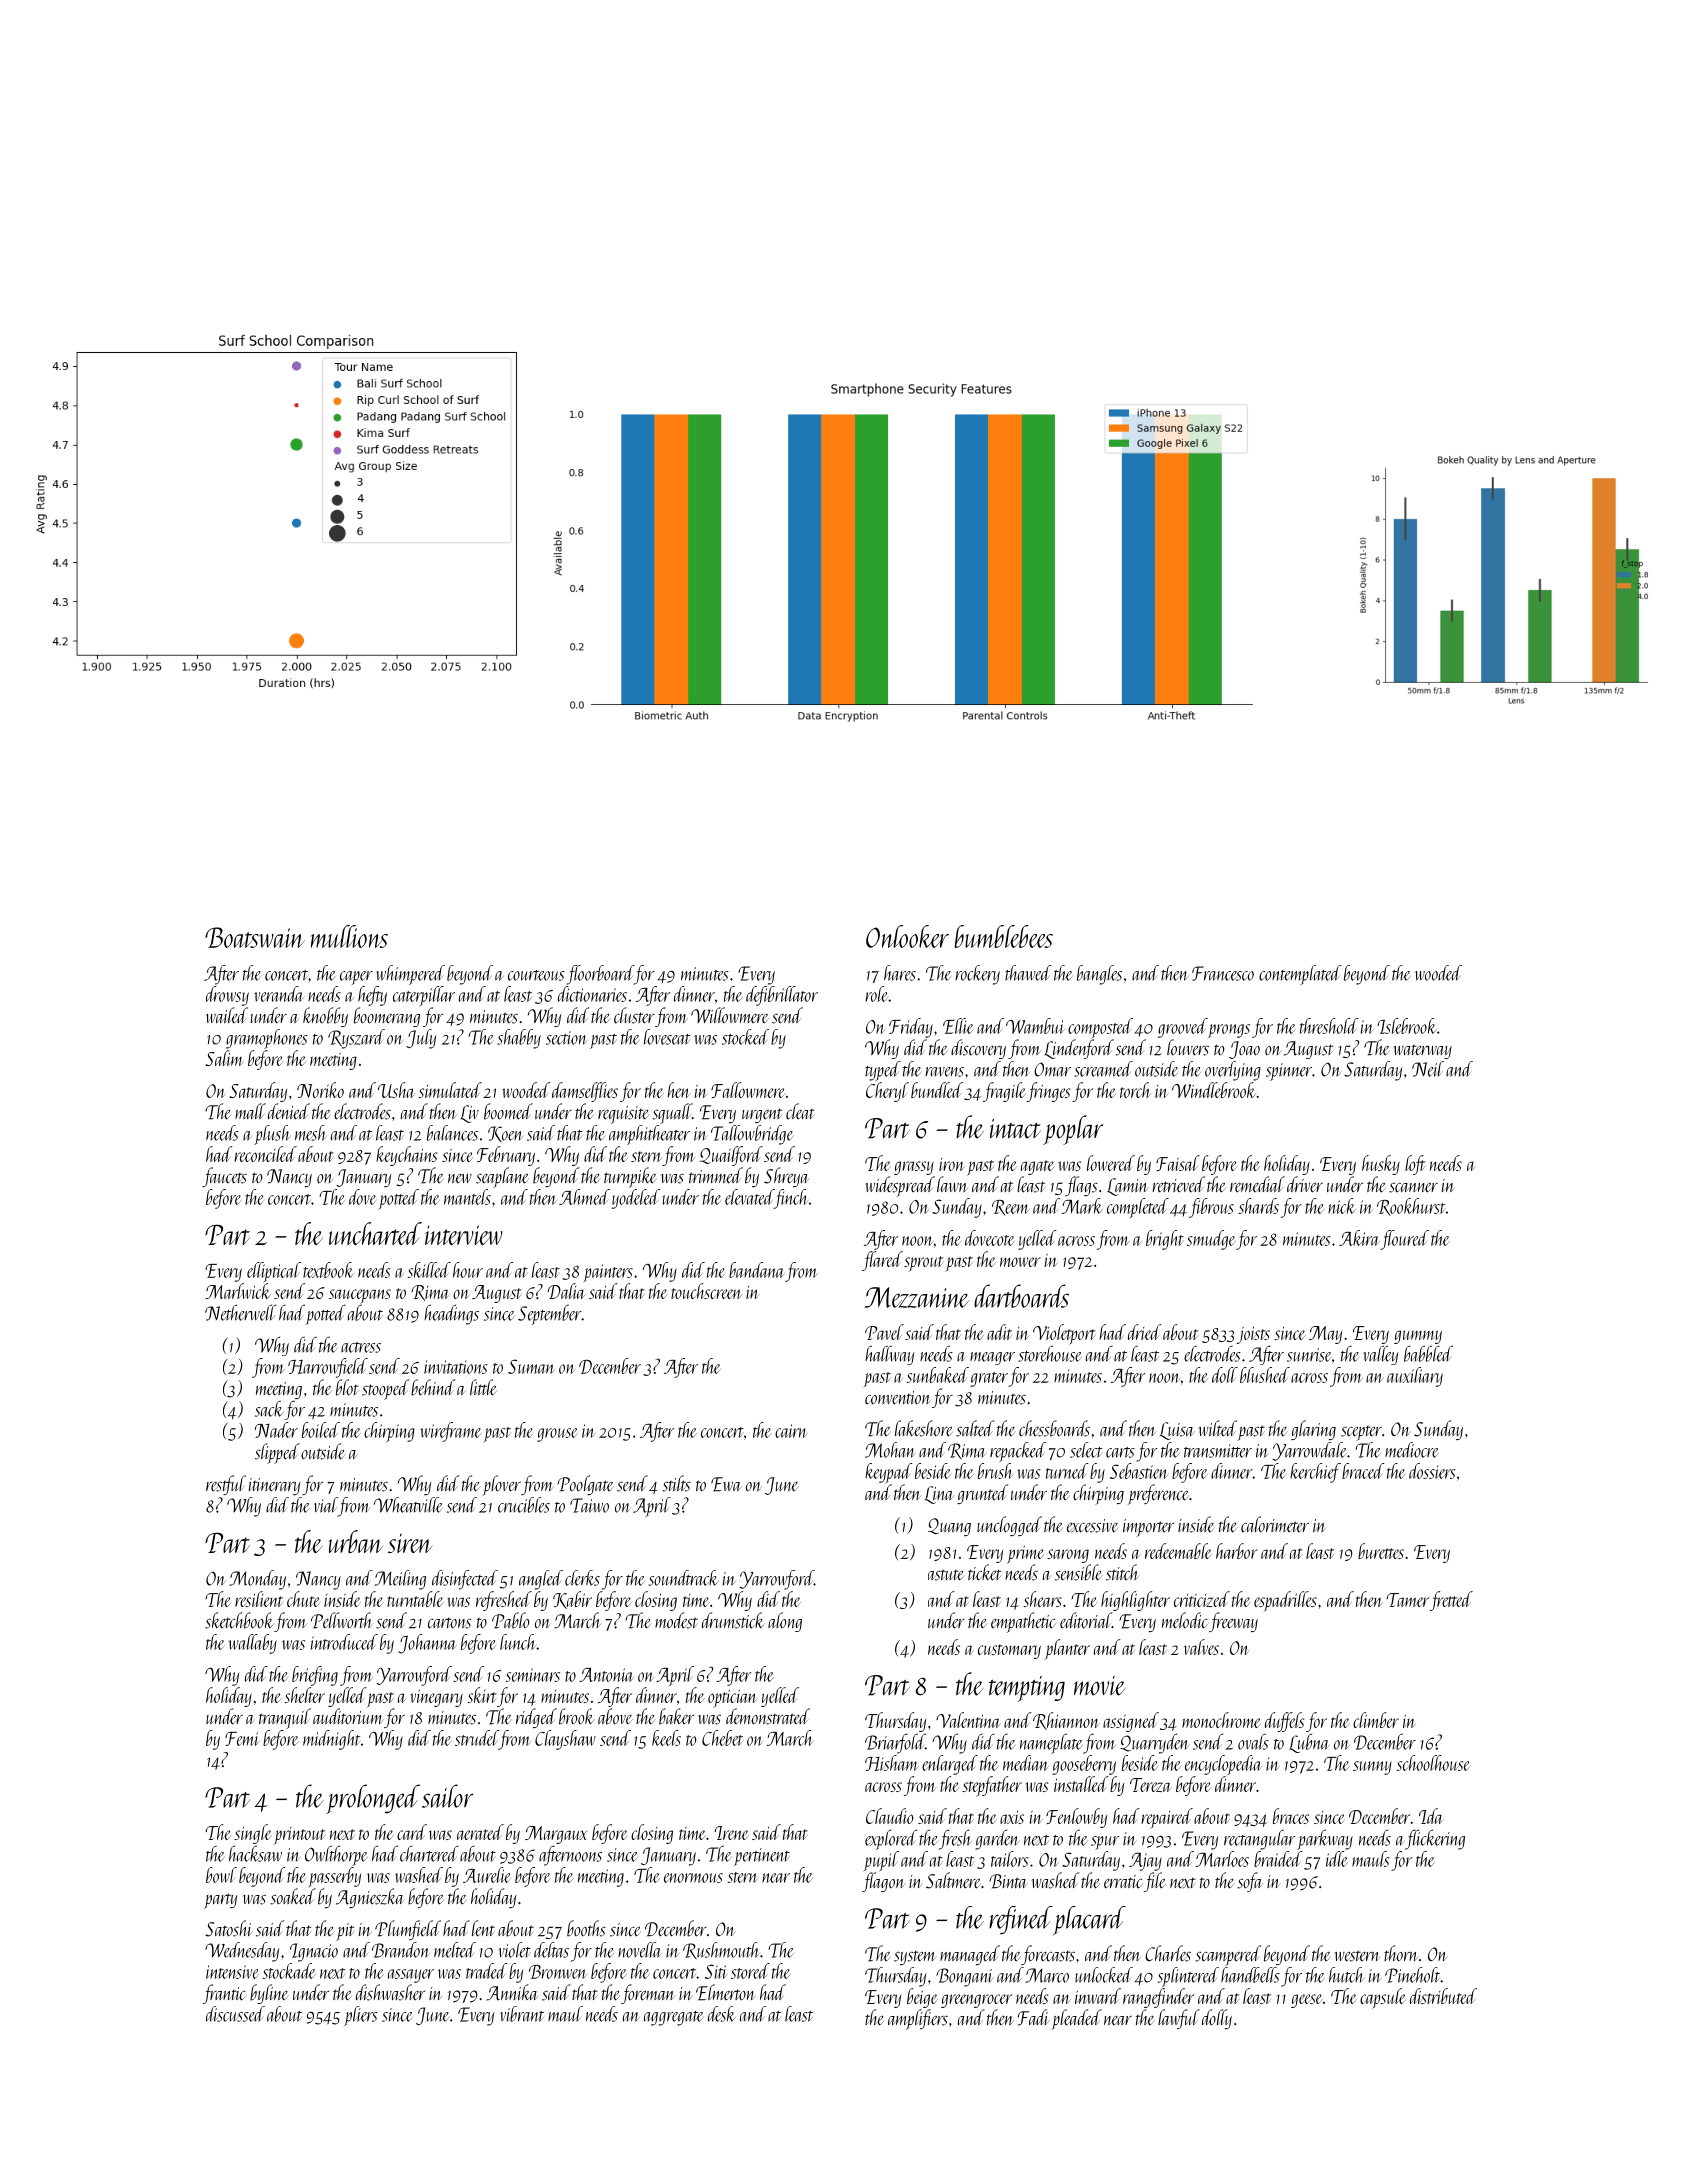  What do you see at coordinates (782, 996) in the document?
I see `defibrillator` at bounding box center [782, 996].
